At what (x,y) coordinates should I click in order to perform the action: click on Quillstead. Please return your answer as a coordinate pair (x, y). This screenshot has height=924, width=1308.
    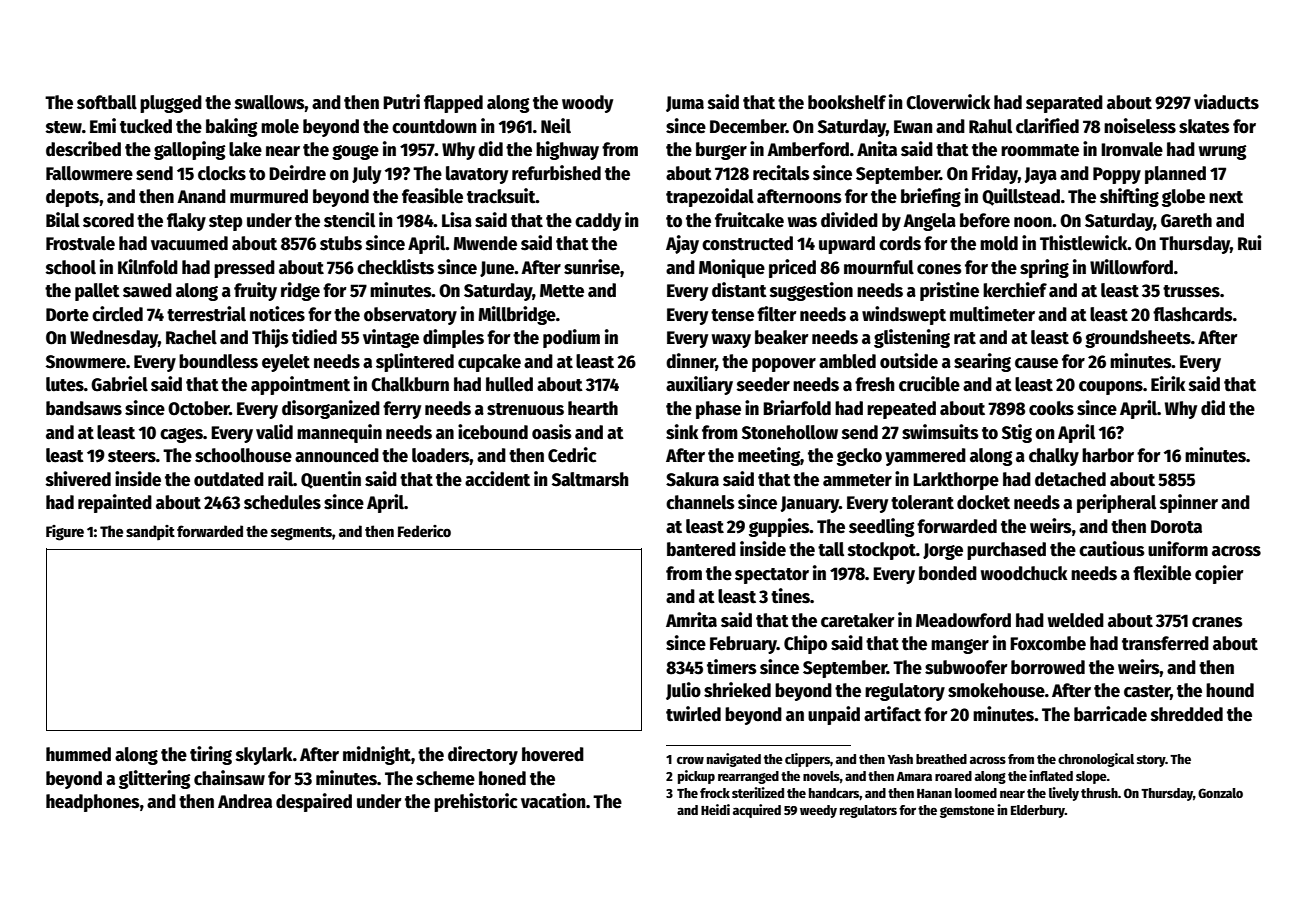
    Looking at the image, I should click on (1021, 197).
